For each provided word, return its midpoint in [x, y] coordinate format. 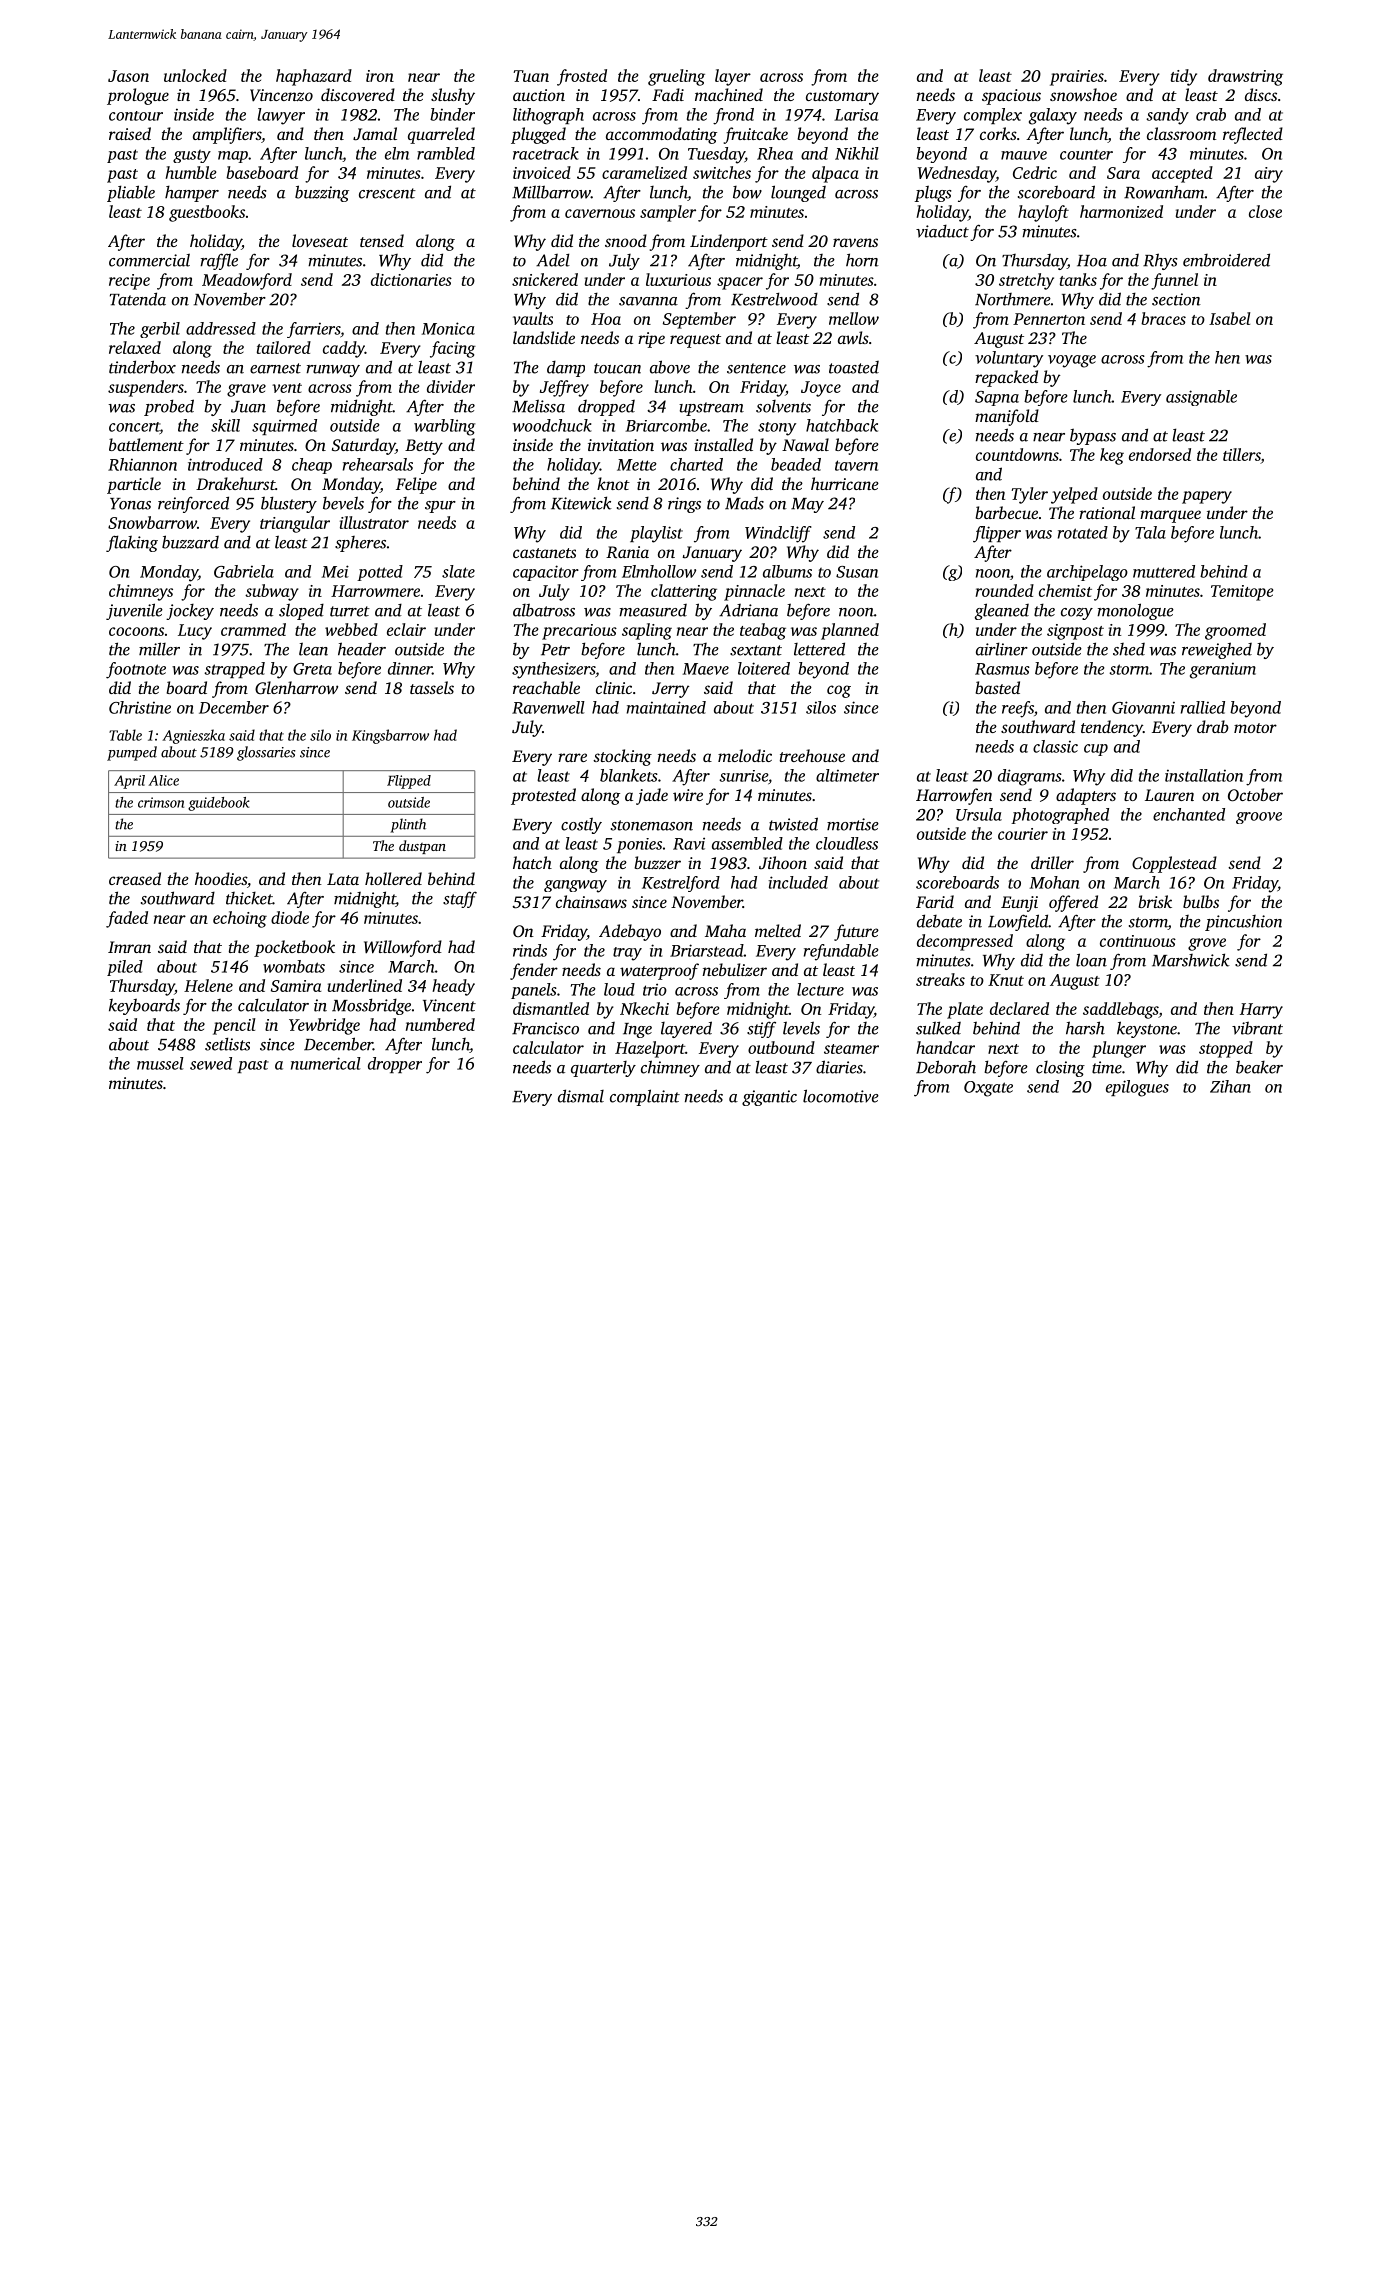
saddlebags [1120, 1010]
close [1265, 211]
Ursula [979, 814]
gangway [575, 886]
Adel [553, 260]
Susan [857, 572]
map [233, 157]
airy [1269, 175]
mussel [160, 1063]
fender [534, 971]
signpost [1075, 632]
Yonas [130, 504]
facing [453, 349]
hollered [393, 878]
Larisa [856, 115]
